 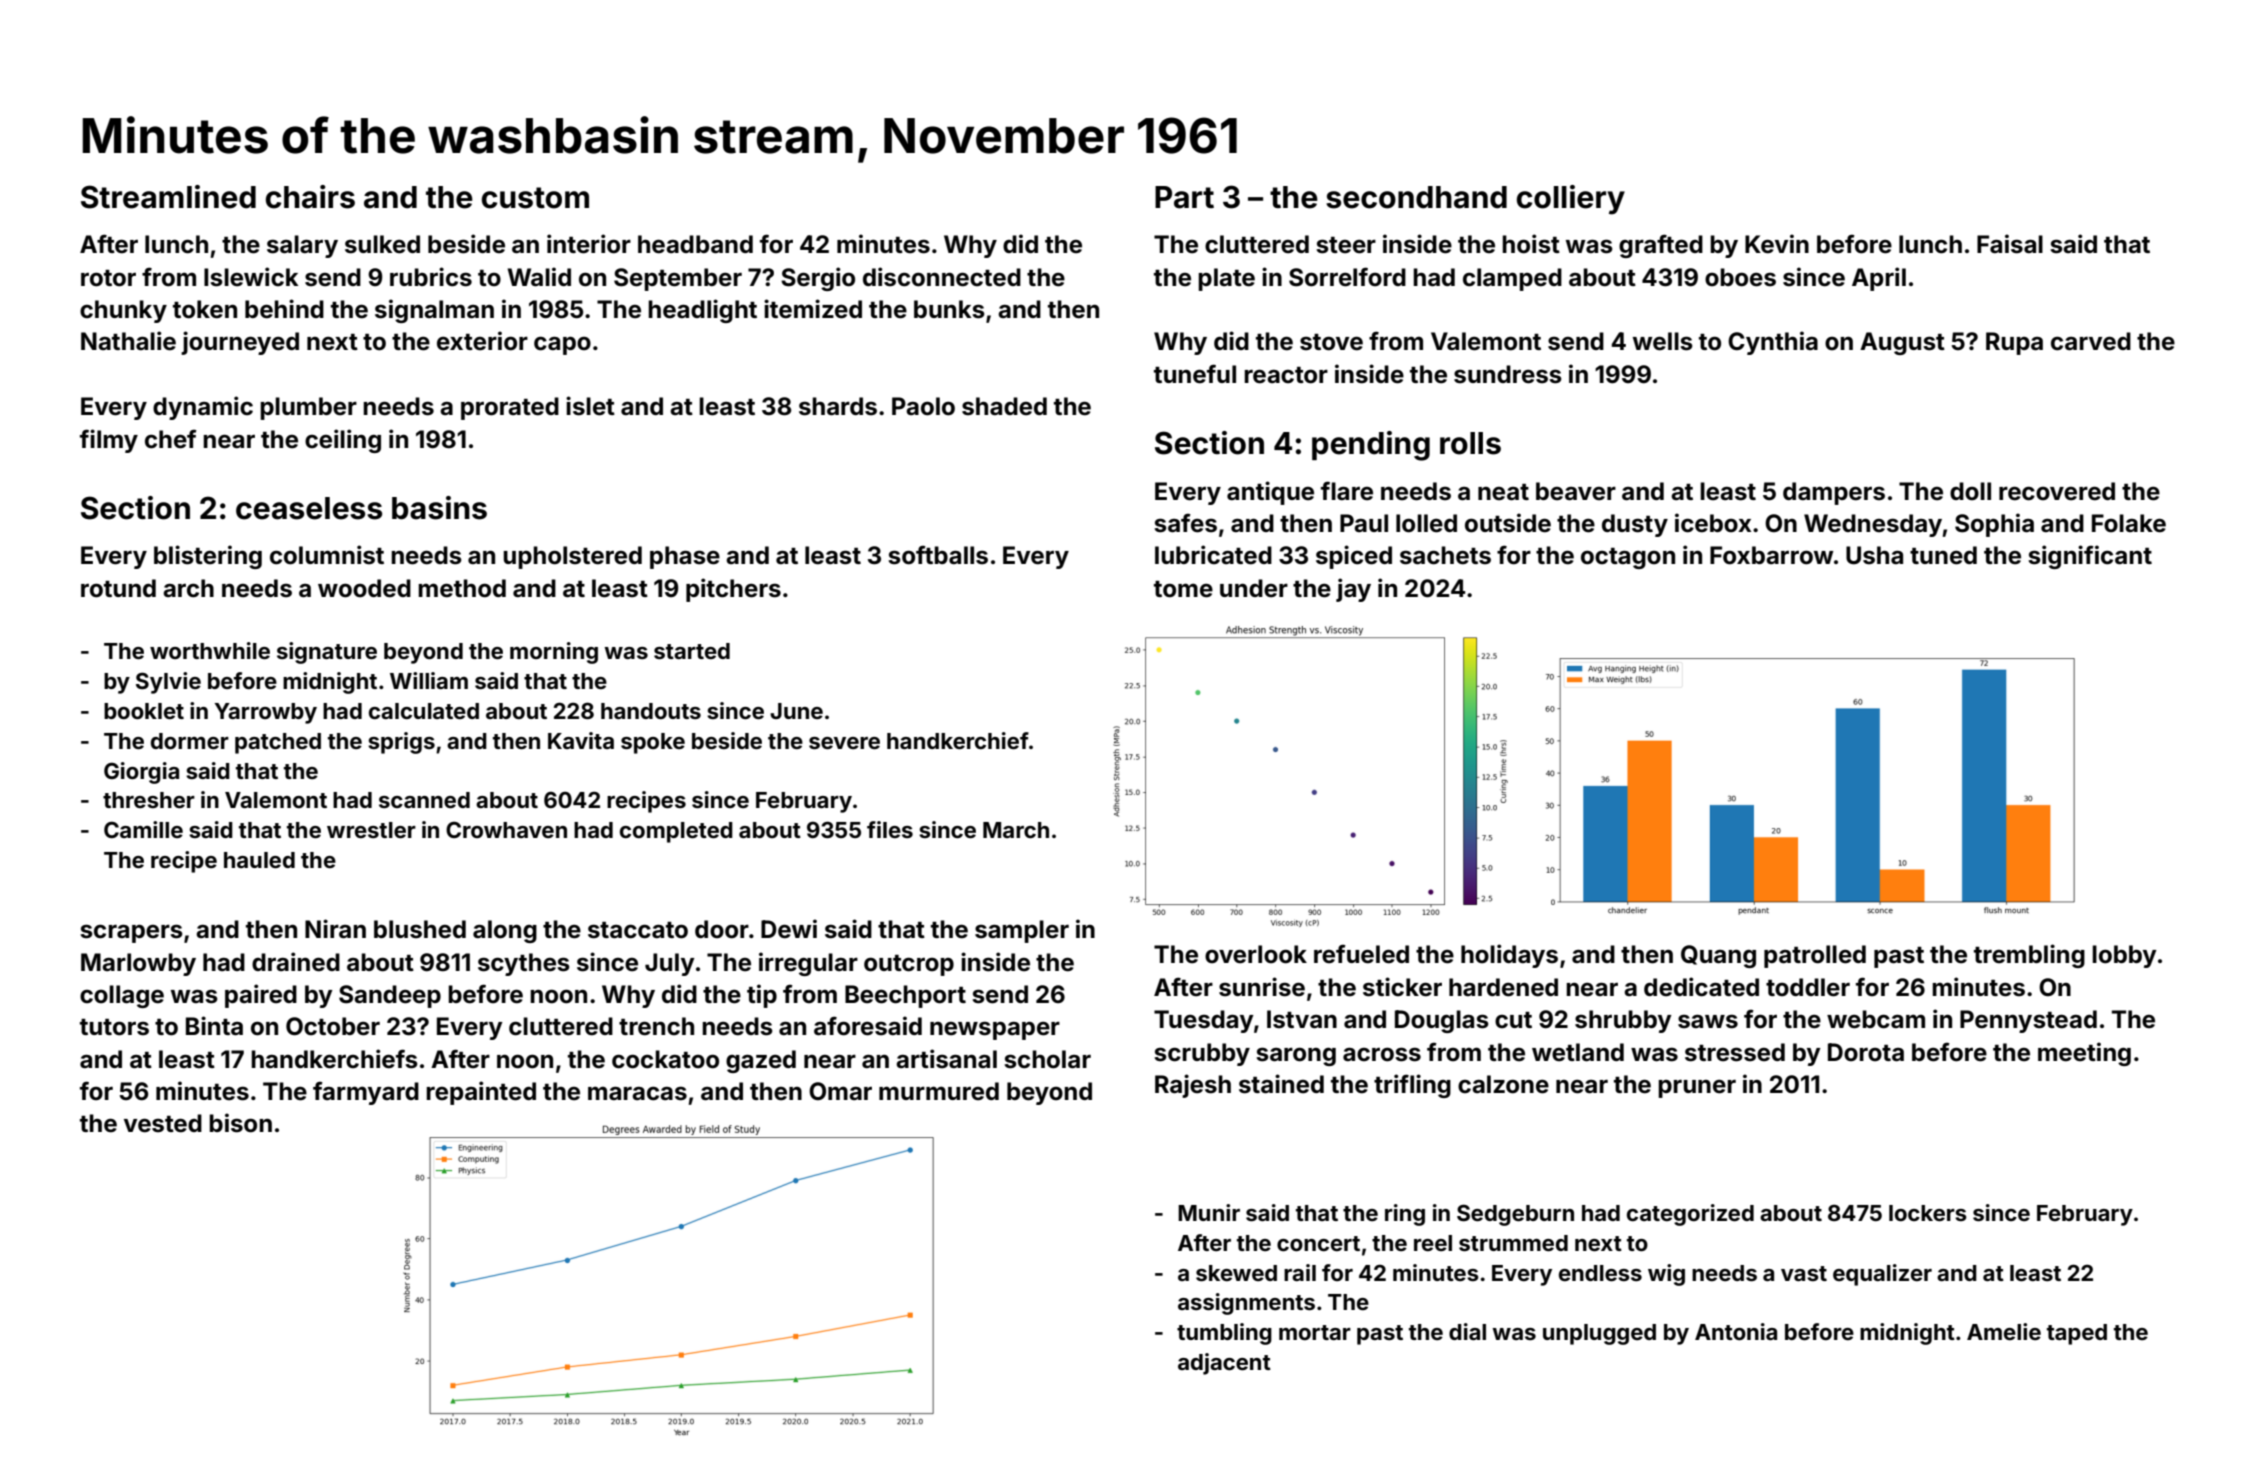 What do you see at coordinates (390, 996) in the page?
I see `Sandeep` at bounding box center [390, 996].
